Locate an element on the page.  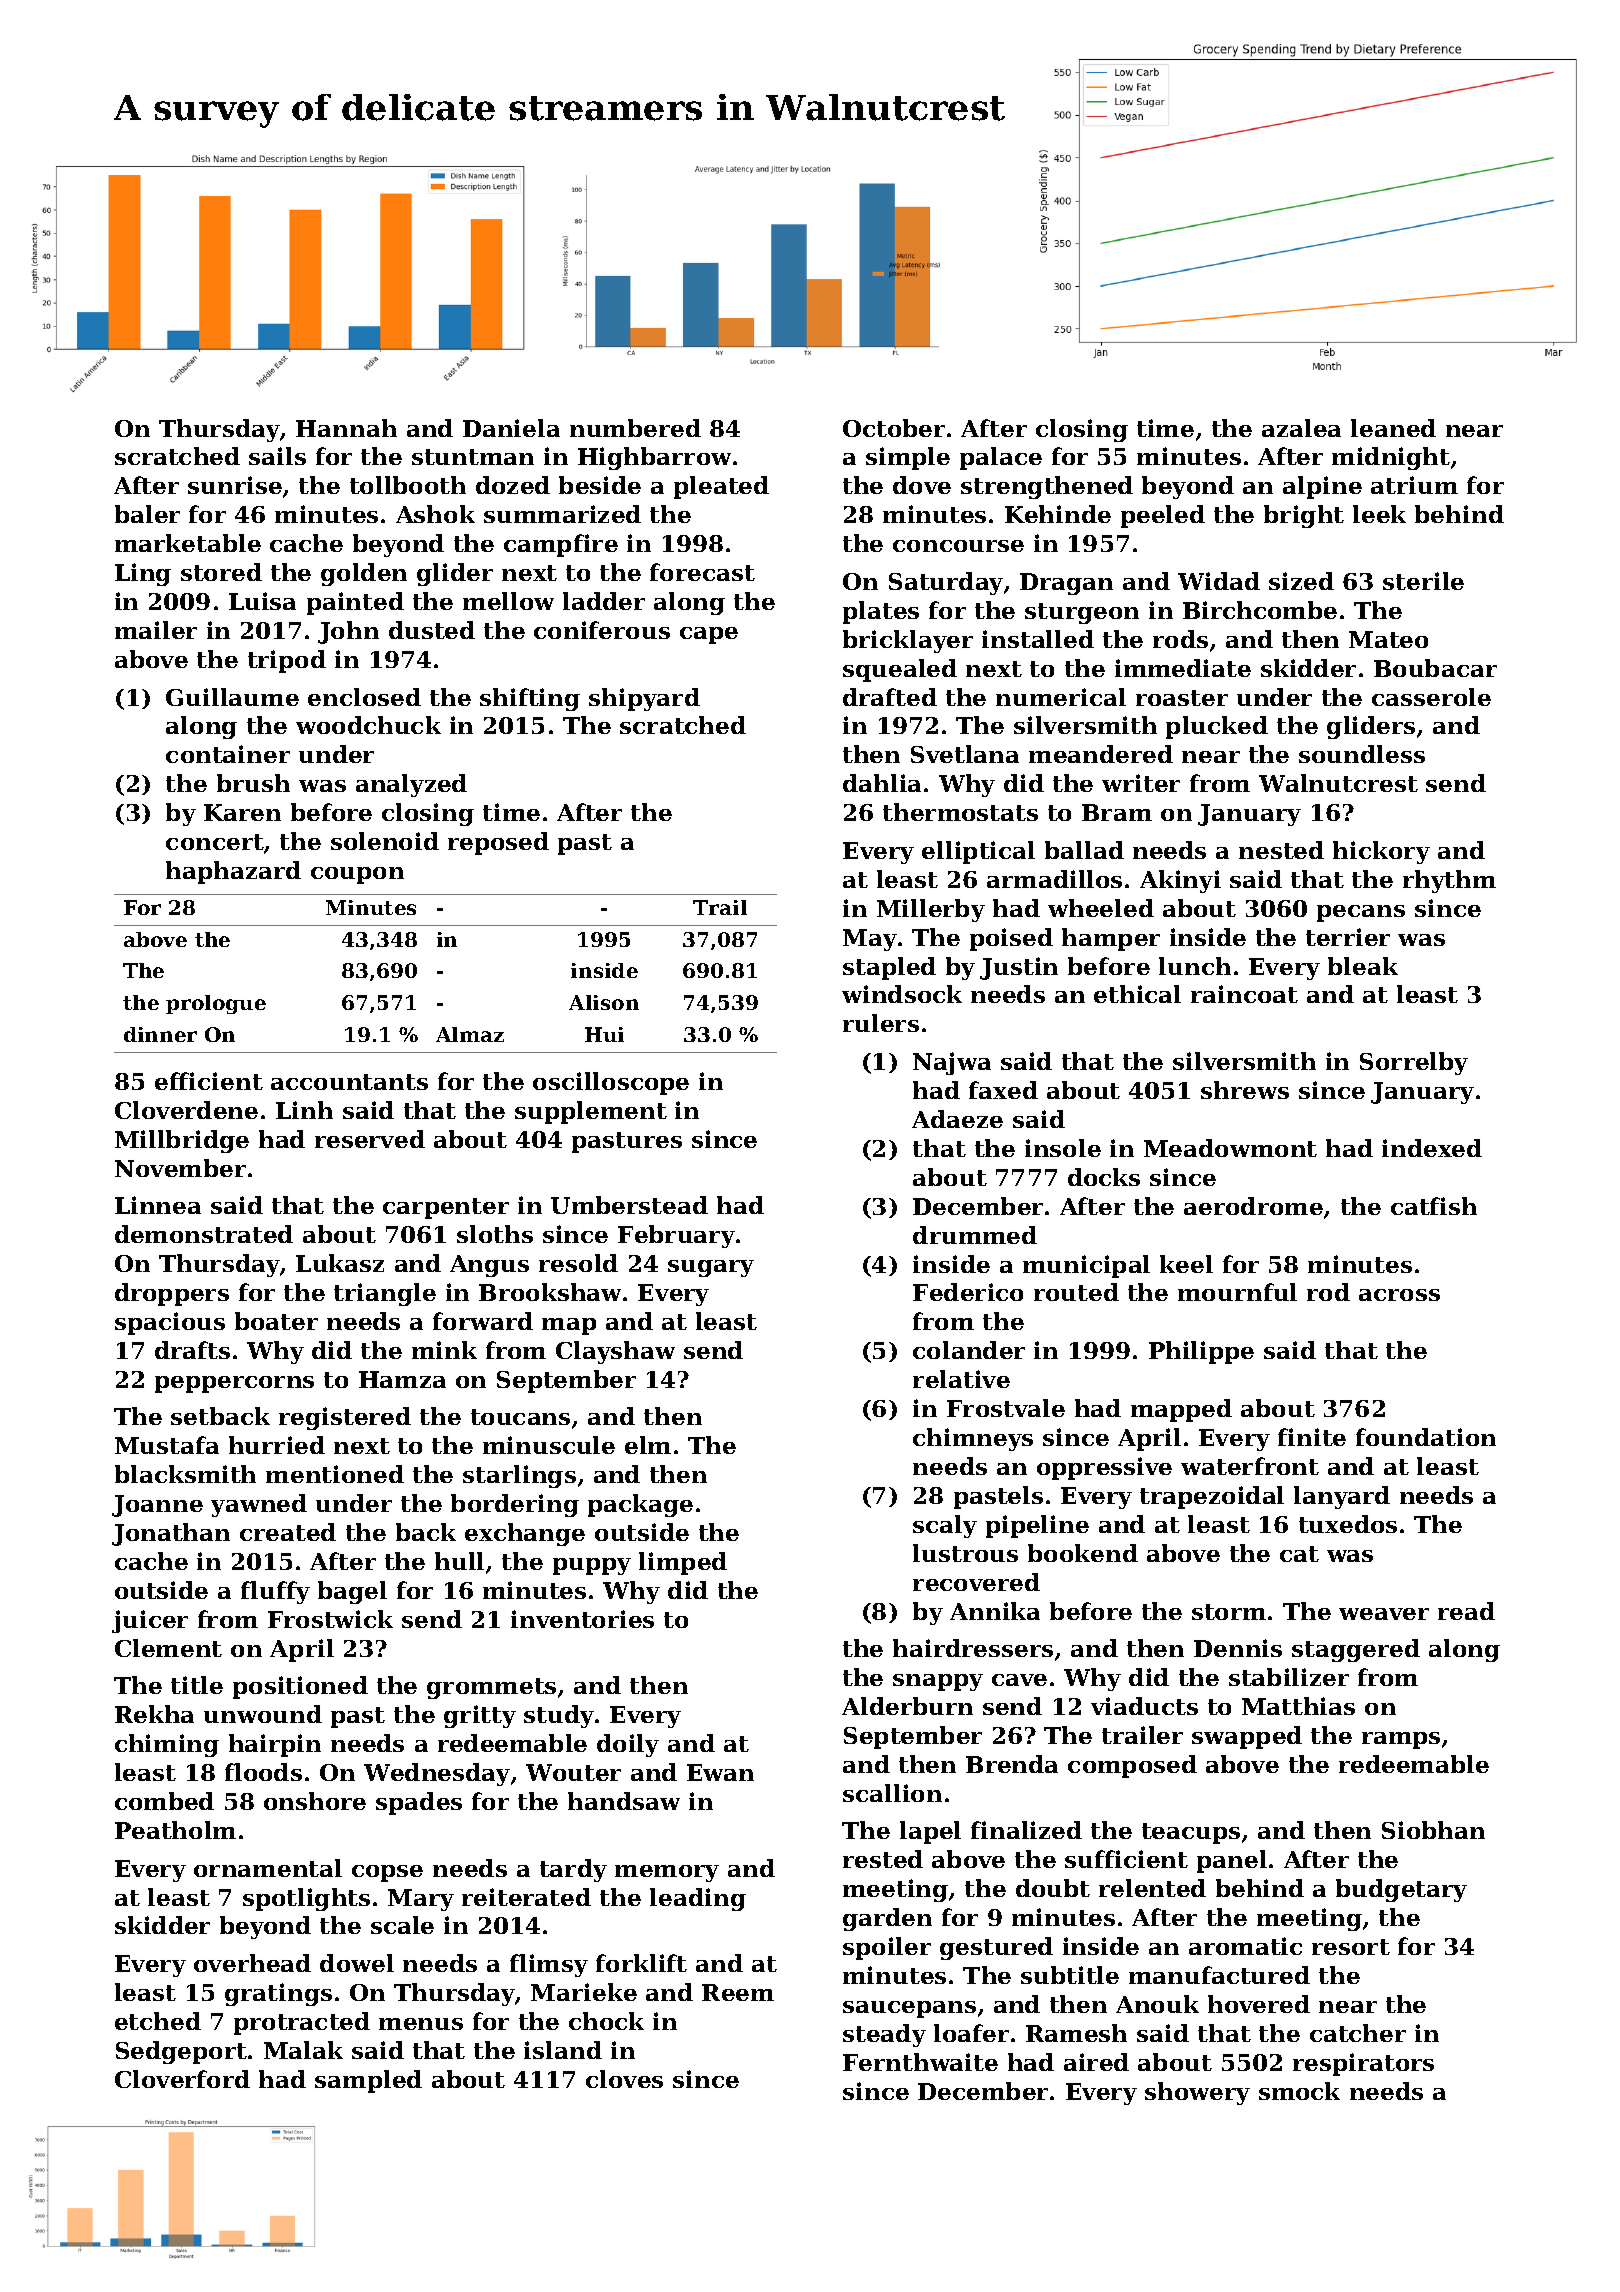
dinner is located at coordinates (160, 1034).
